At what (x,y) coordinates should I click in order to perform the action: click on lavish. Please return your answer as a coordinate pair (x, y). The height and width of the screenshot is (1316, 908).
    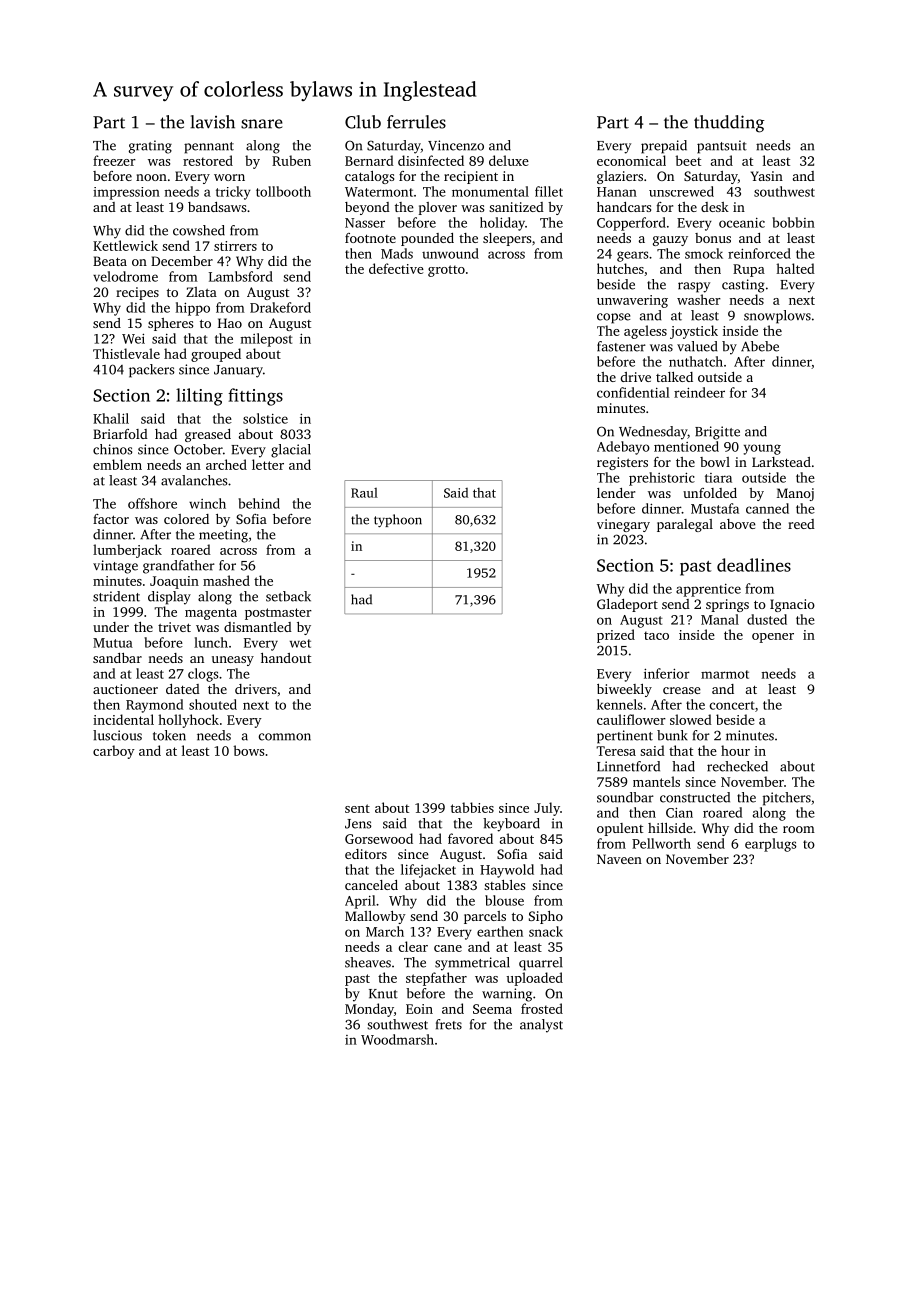
    Looking at the image, I should click on (213, 122).
